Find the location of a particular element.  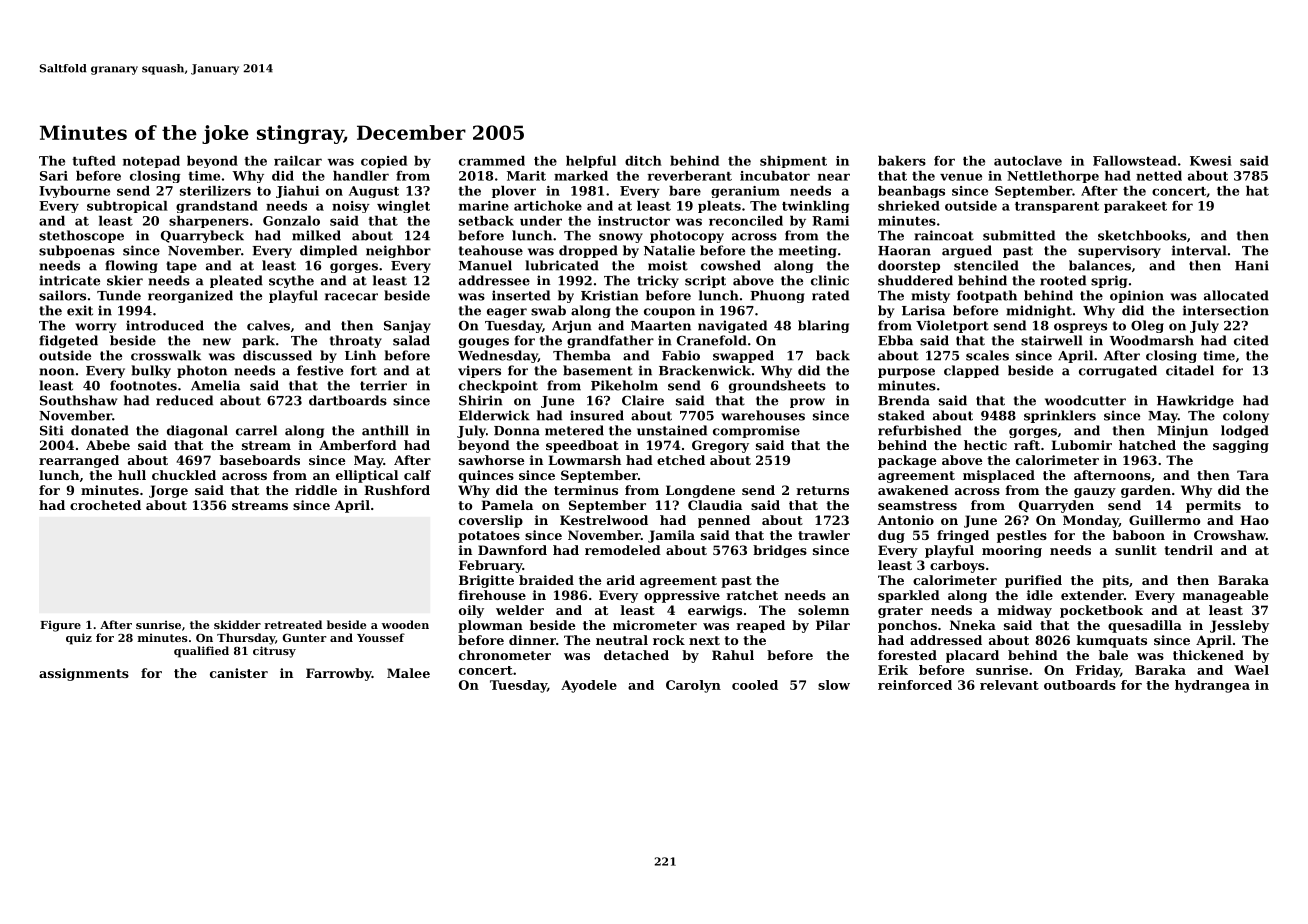

Oleg is located at coordinates (1147, 326).
